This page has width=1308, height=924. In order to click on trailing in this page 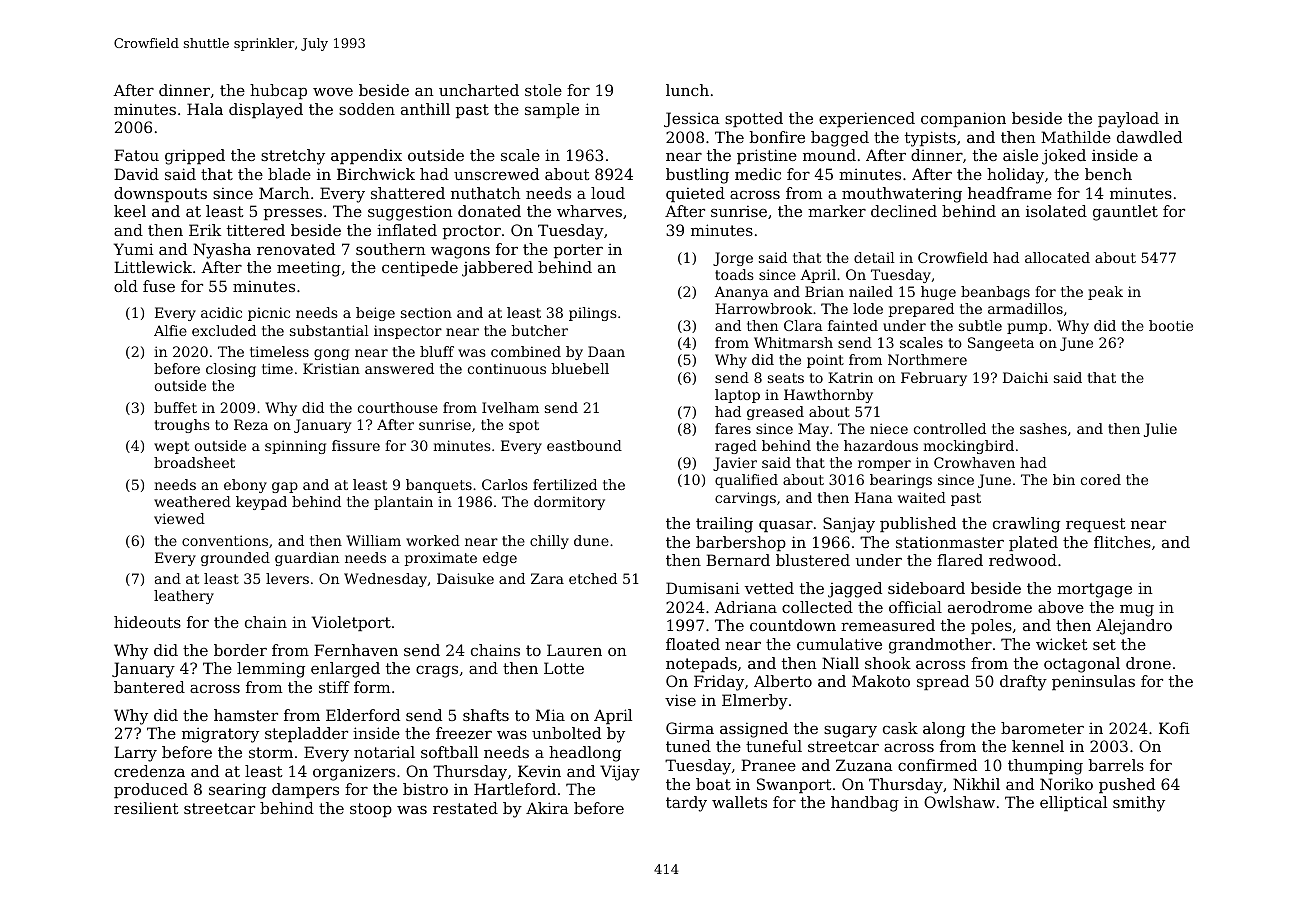, I will do `click(724, 525)`.
